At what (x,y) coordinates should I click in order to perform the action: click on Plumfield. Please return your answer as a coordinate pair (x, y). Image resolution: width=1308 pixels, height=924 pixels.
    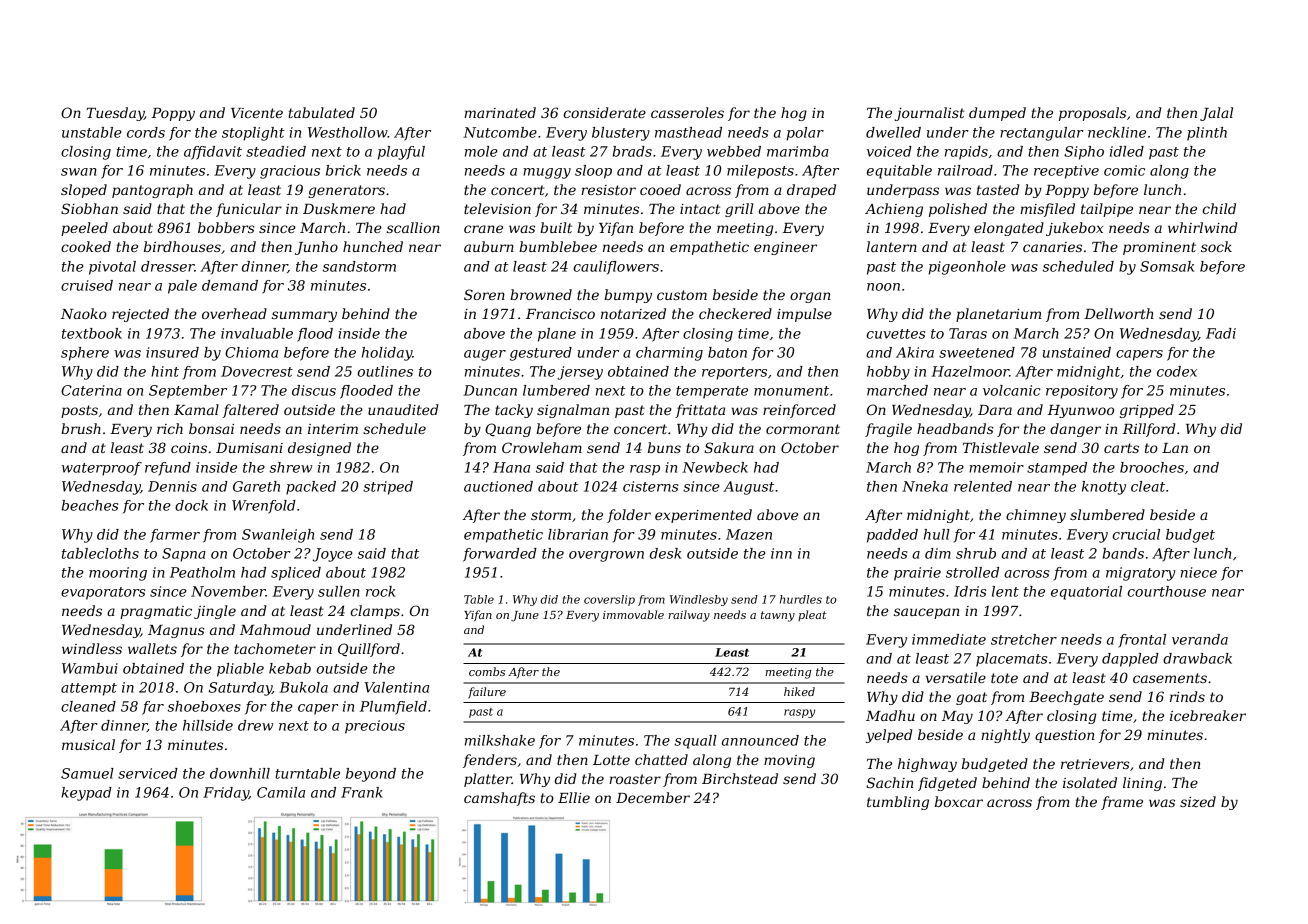
    Looking at the image, I should click on (393, 708).
